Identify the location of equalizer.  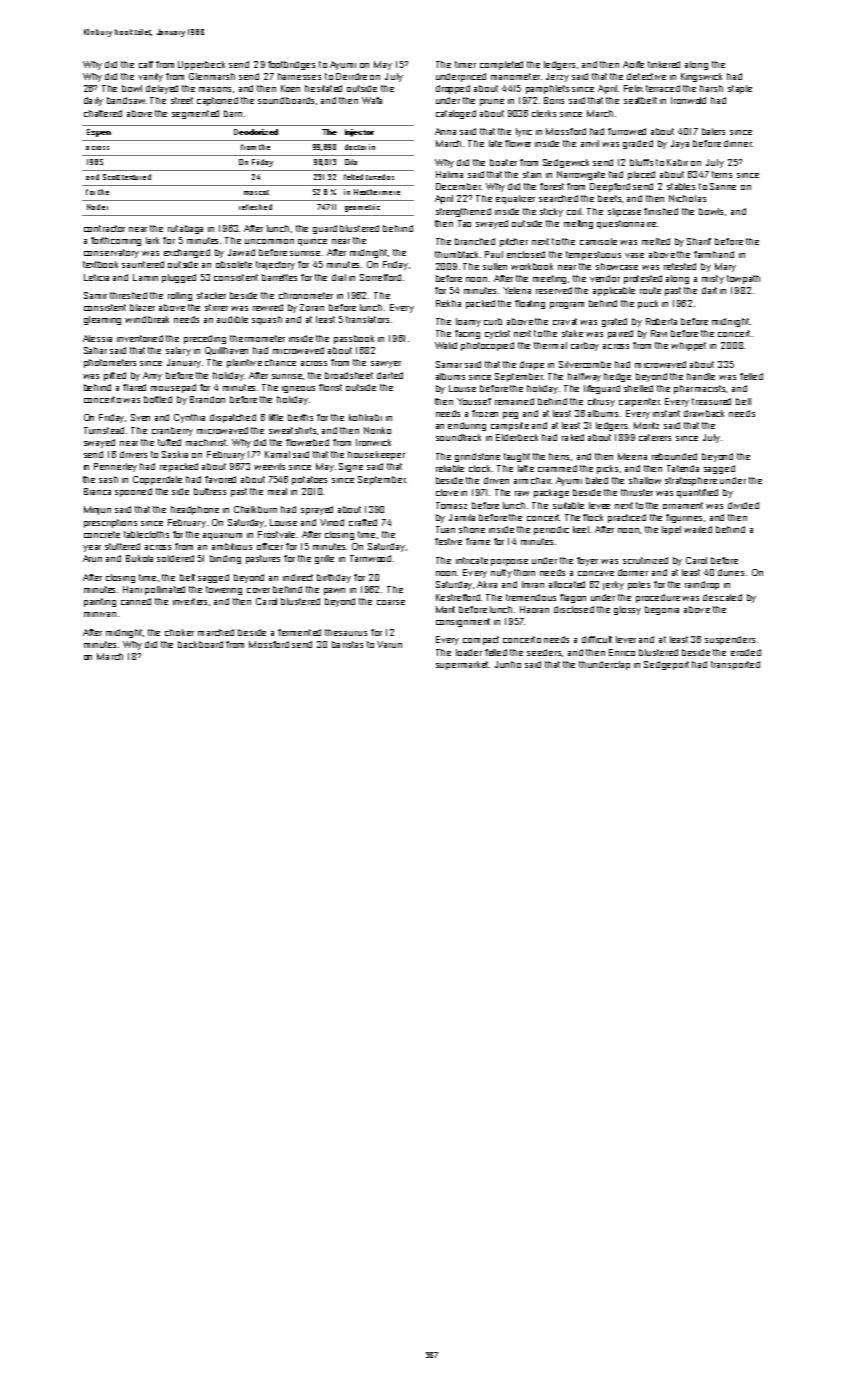
(515, 199).
